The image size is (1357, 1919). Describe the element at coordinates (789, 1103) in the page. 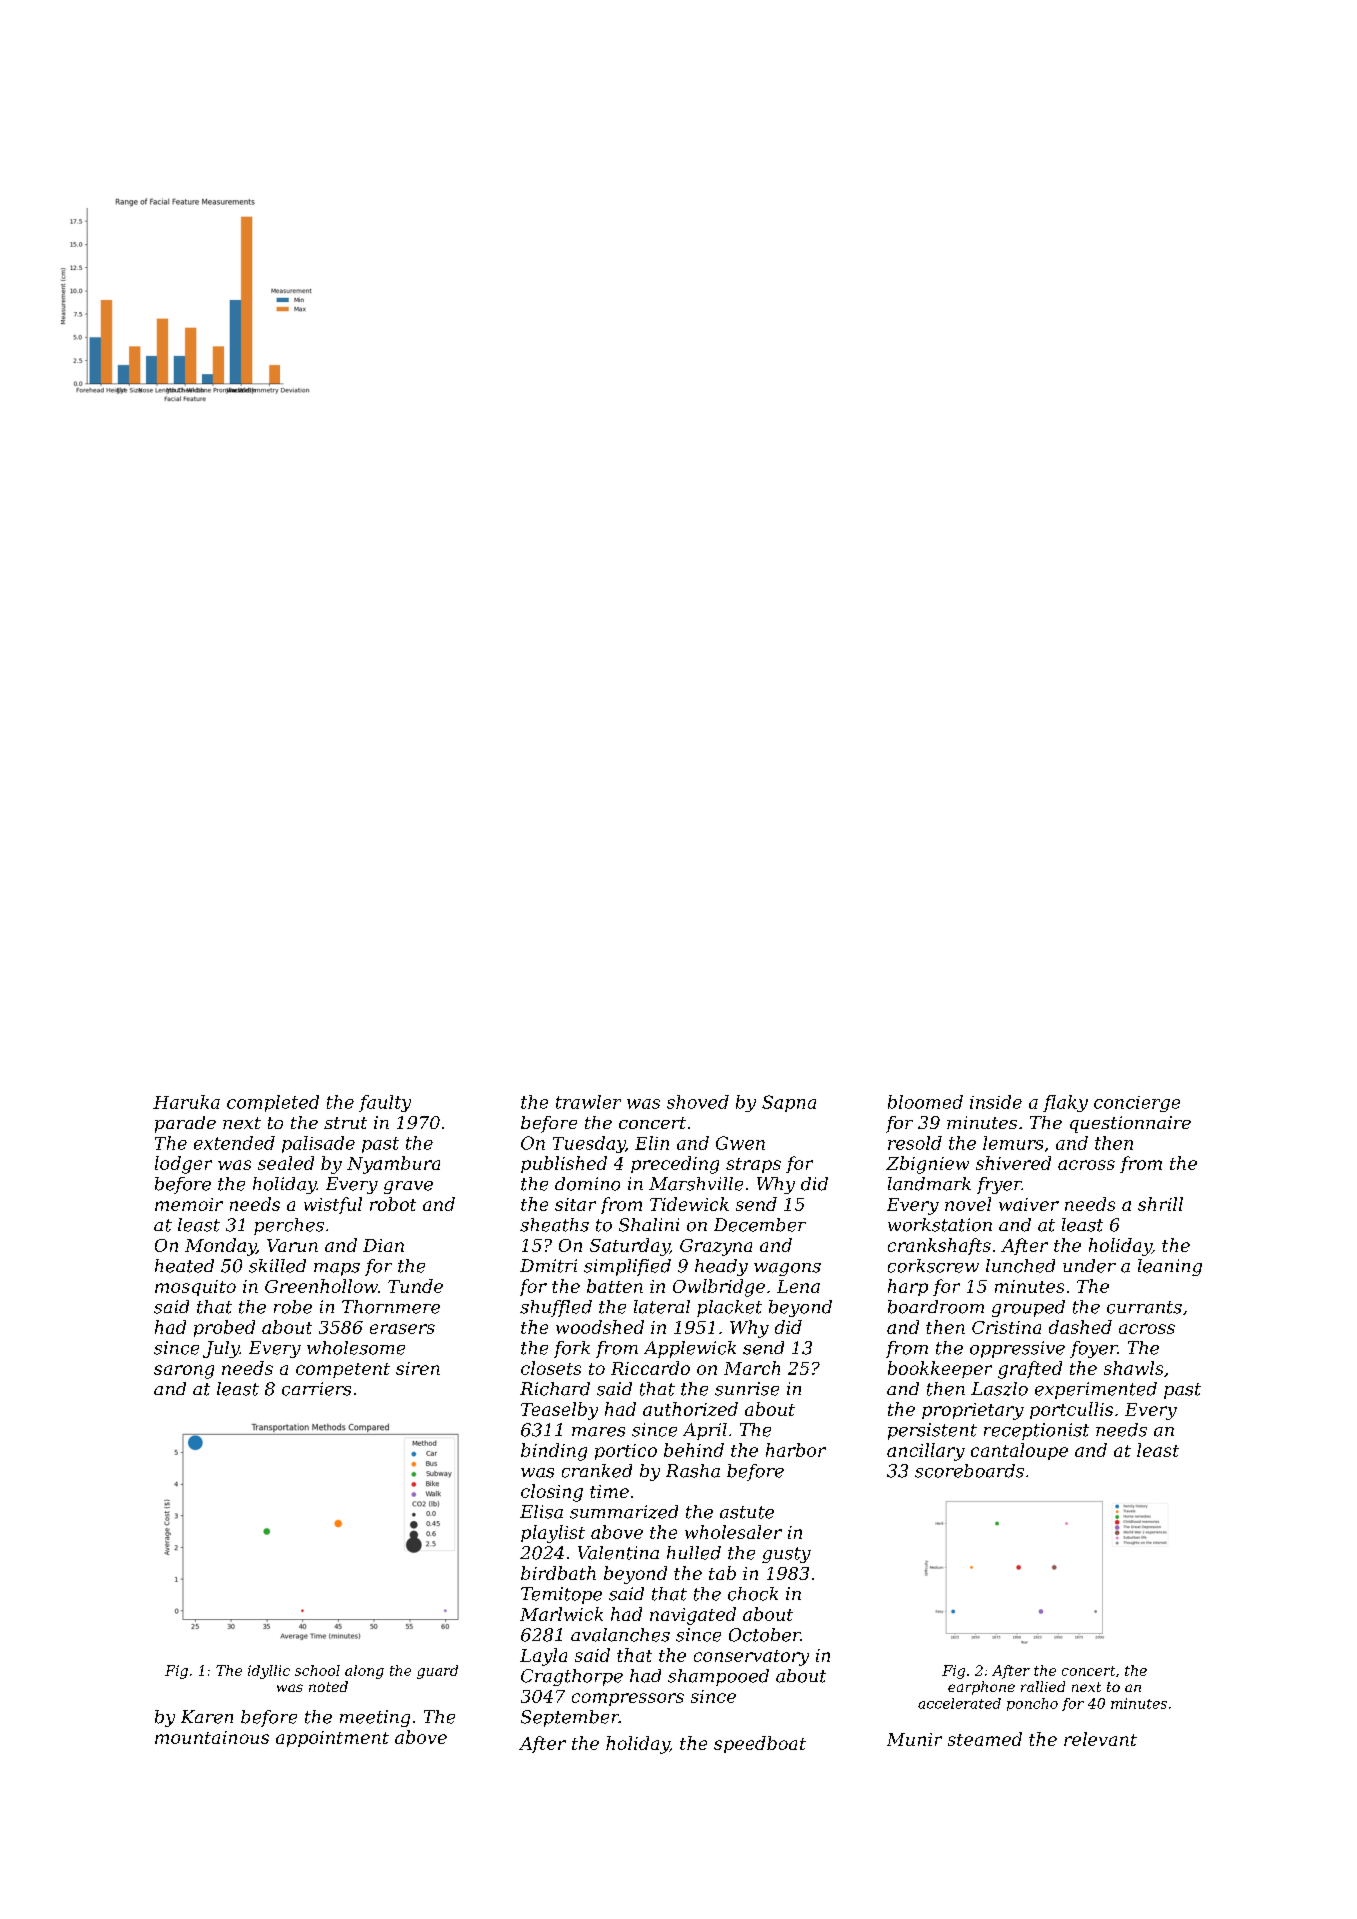

I see `Sapna` at that location.
